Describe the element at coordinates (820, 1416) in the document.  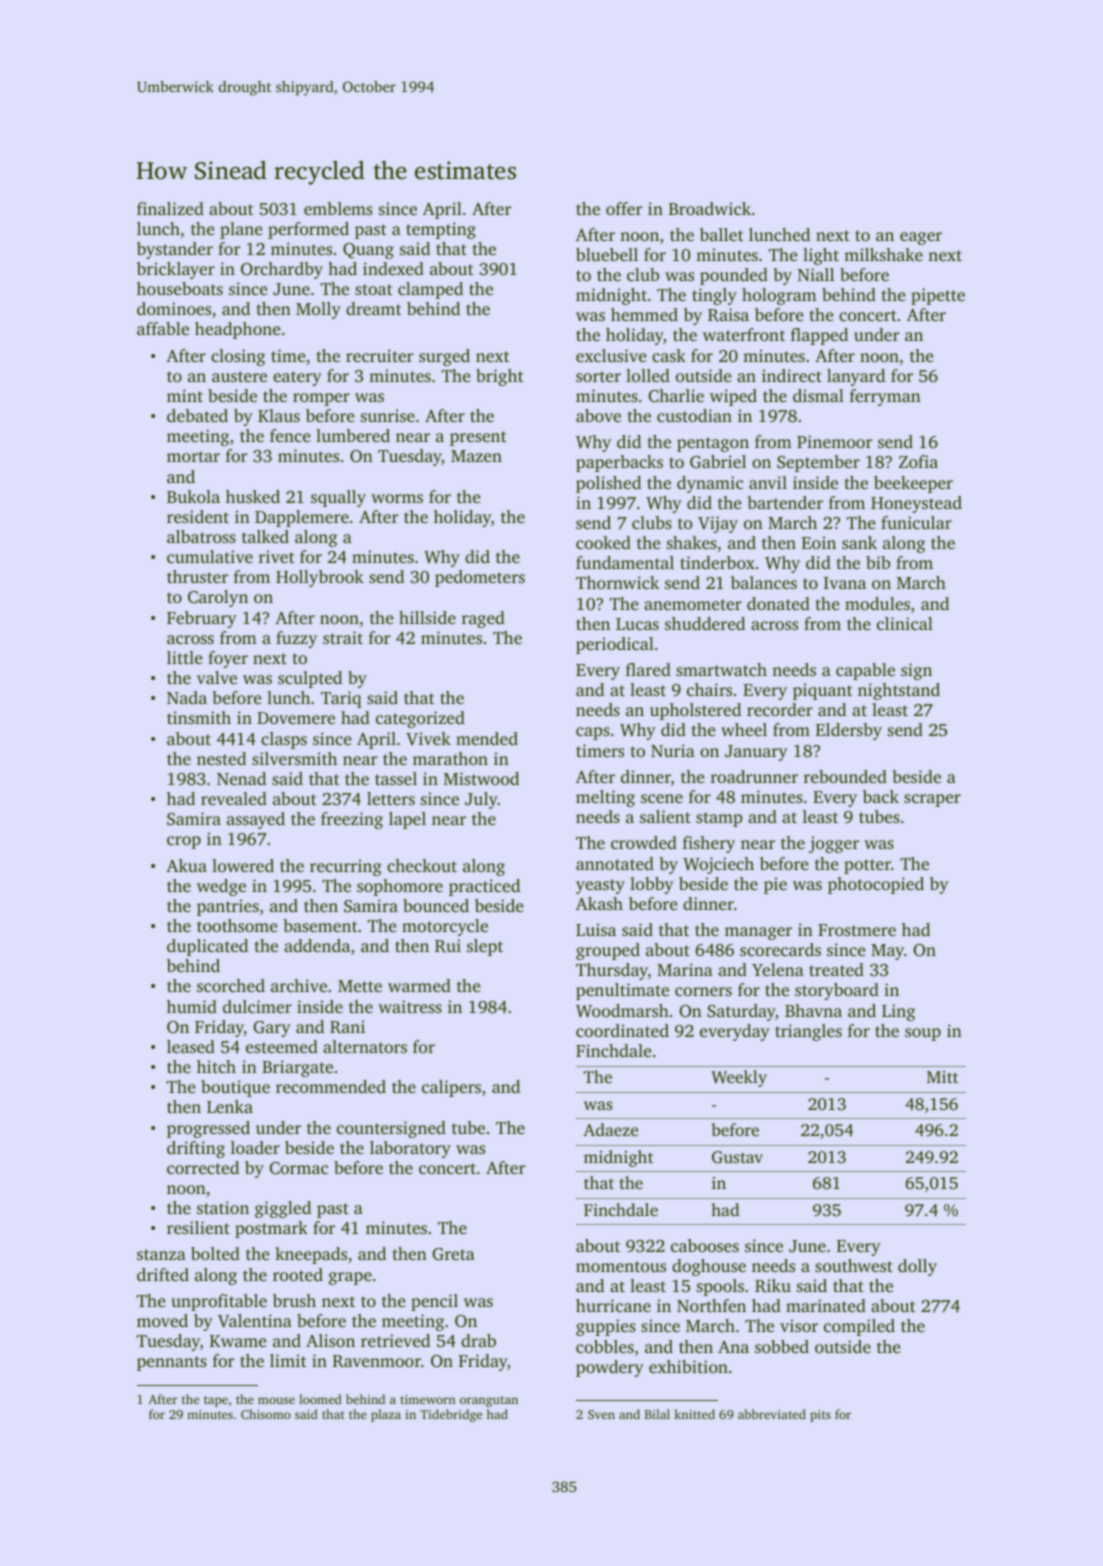
I see `pits` at that location.
